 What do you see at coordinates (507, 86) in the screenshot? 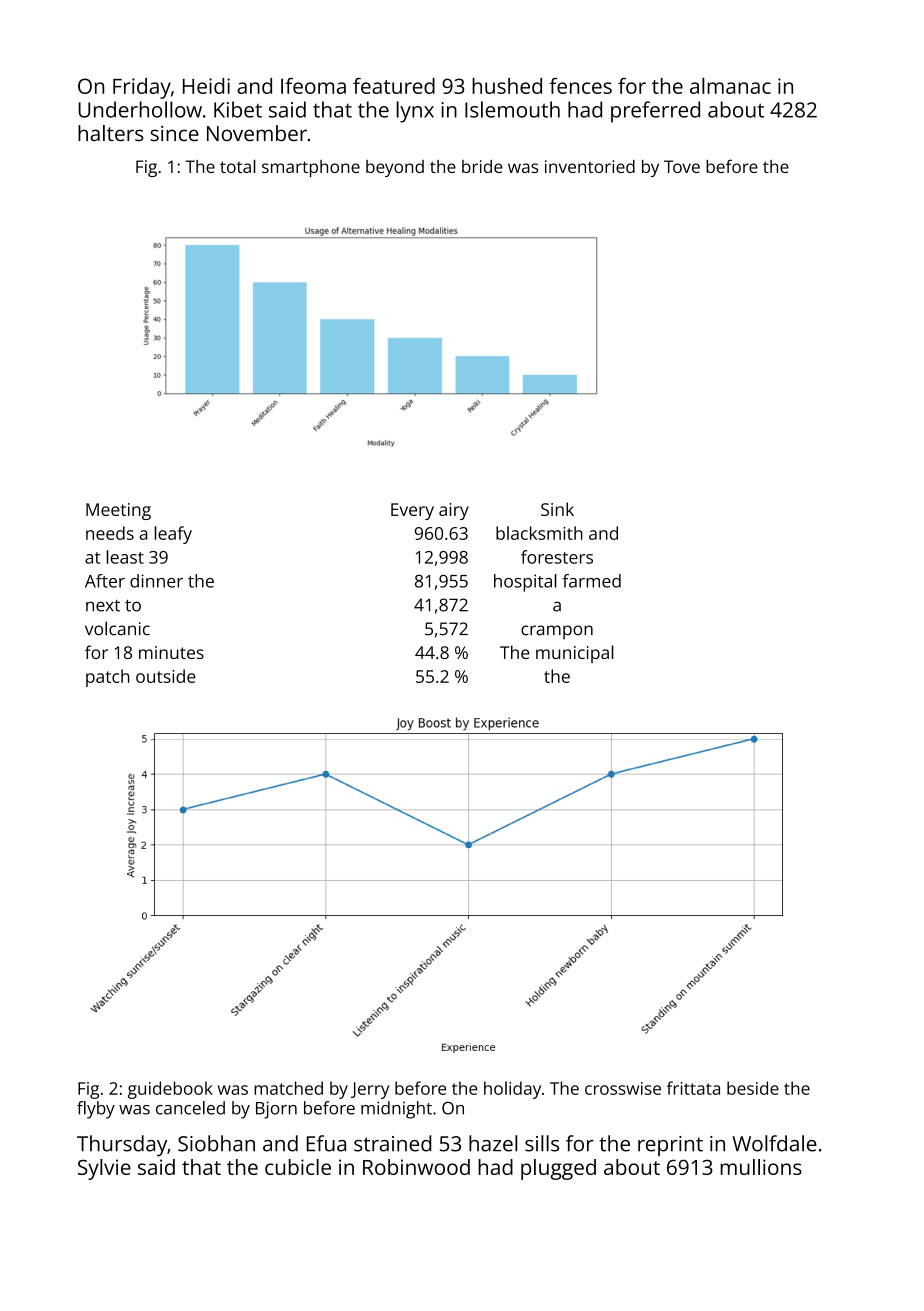
I see `hushed` at bounding box center [507, 86].
